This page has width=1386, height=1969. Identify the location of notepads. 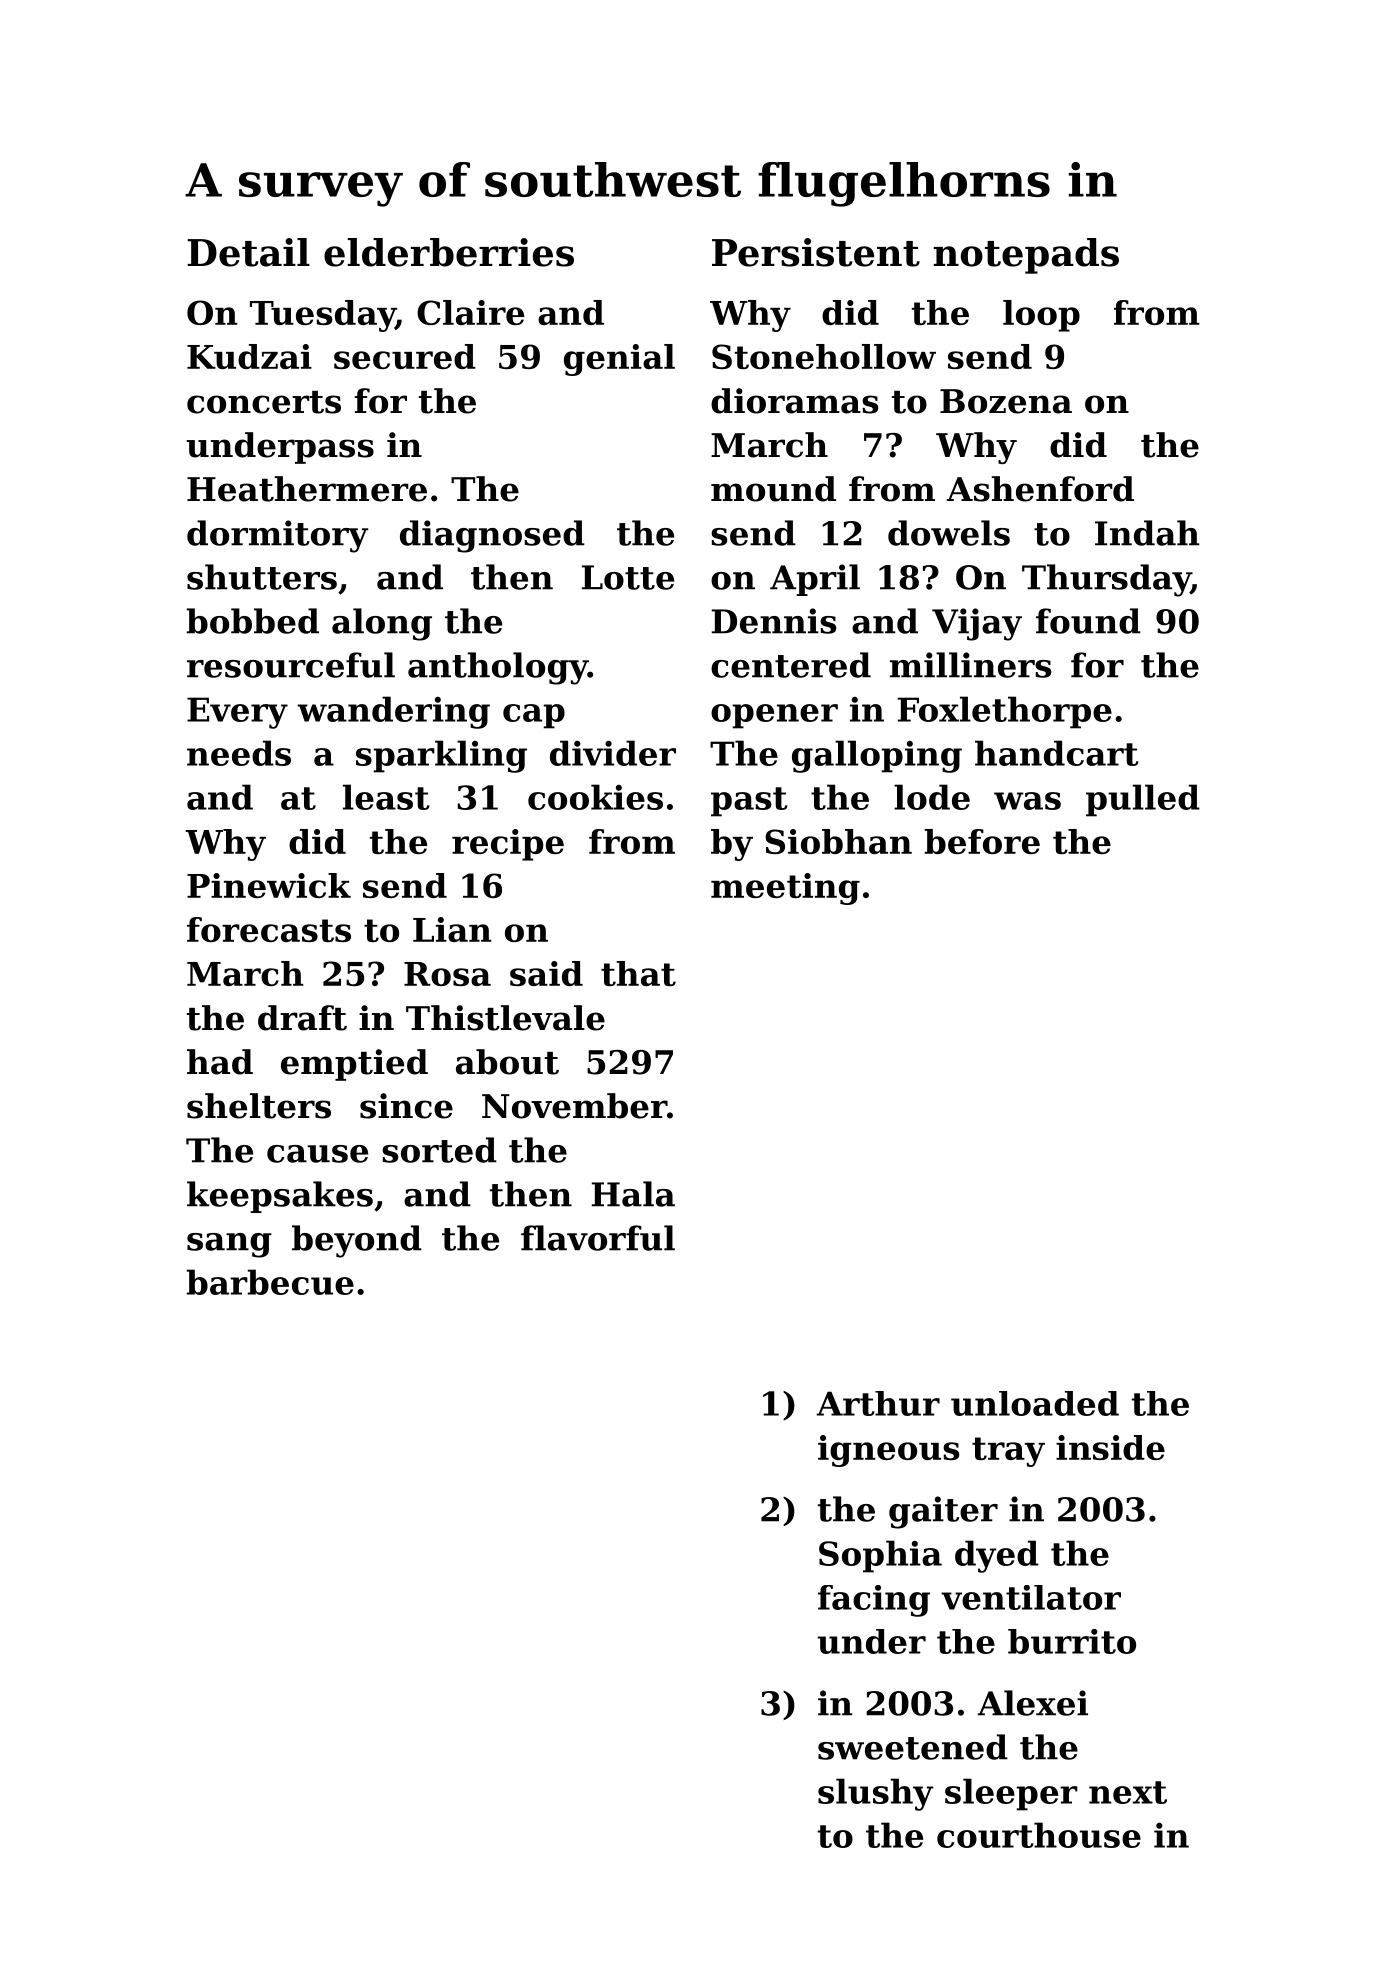
(1026, 256).
